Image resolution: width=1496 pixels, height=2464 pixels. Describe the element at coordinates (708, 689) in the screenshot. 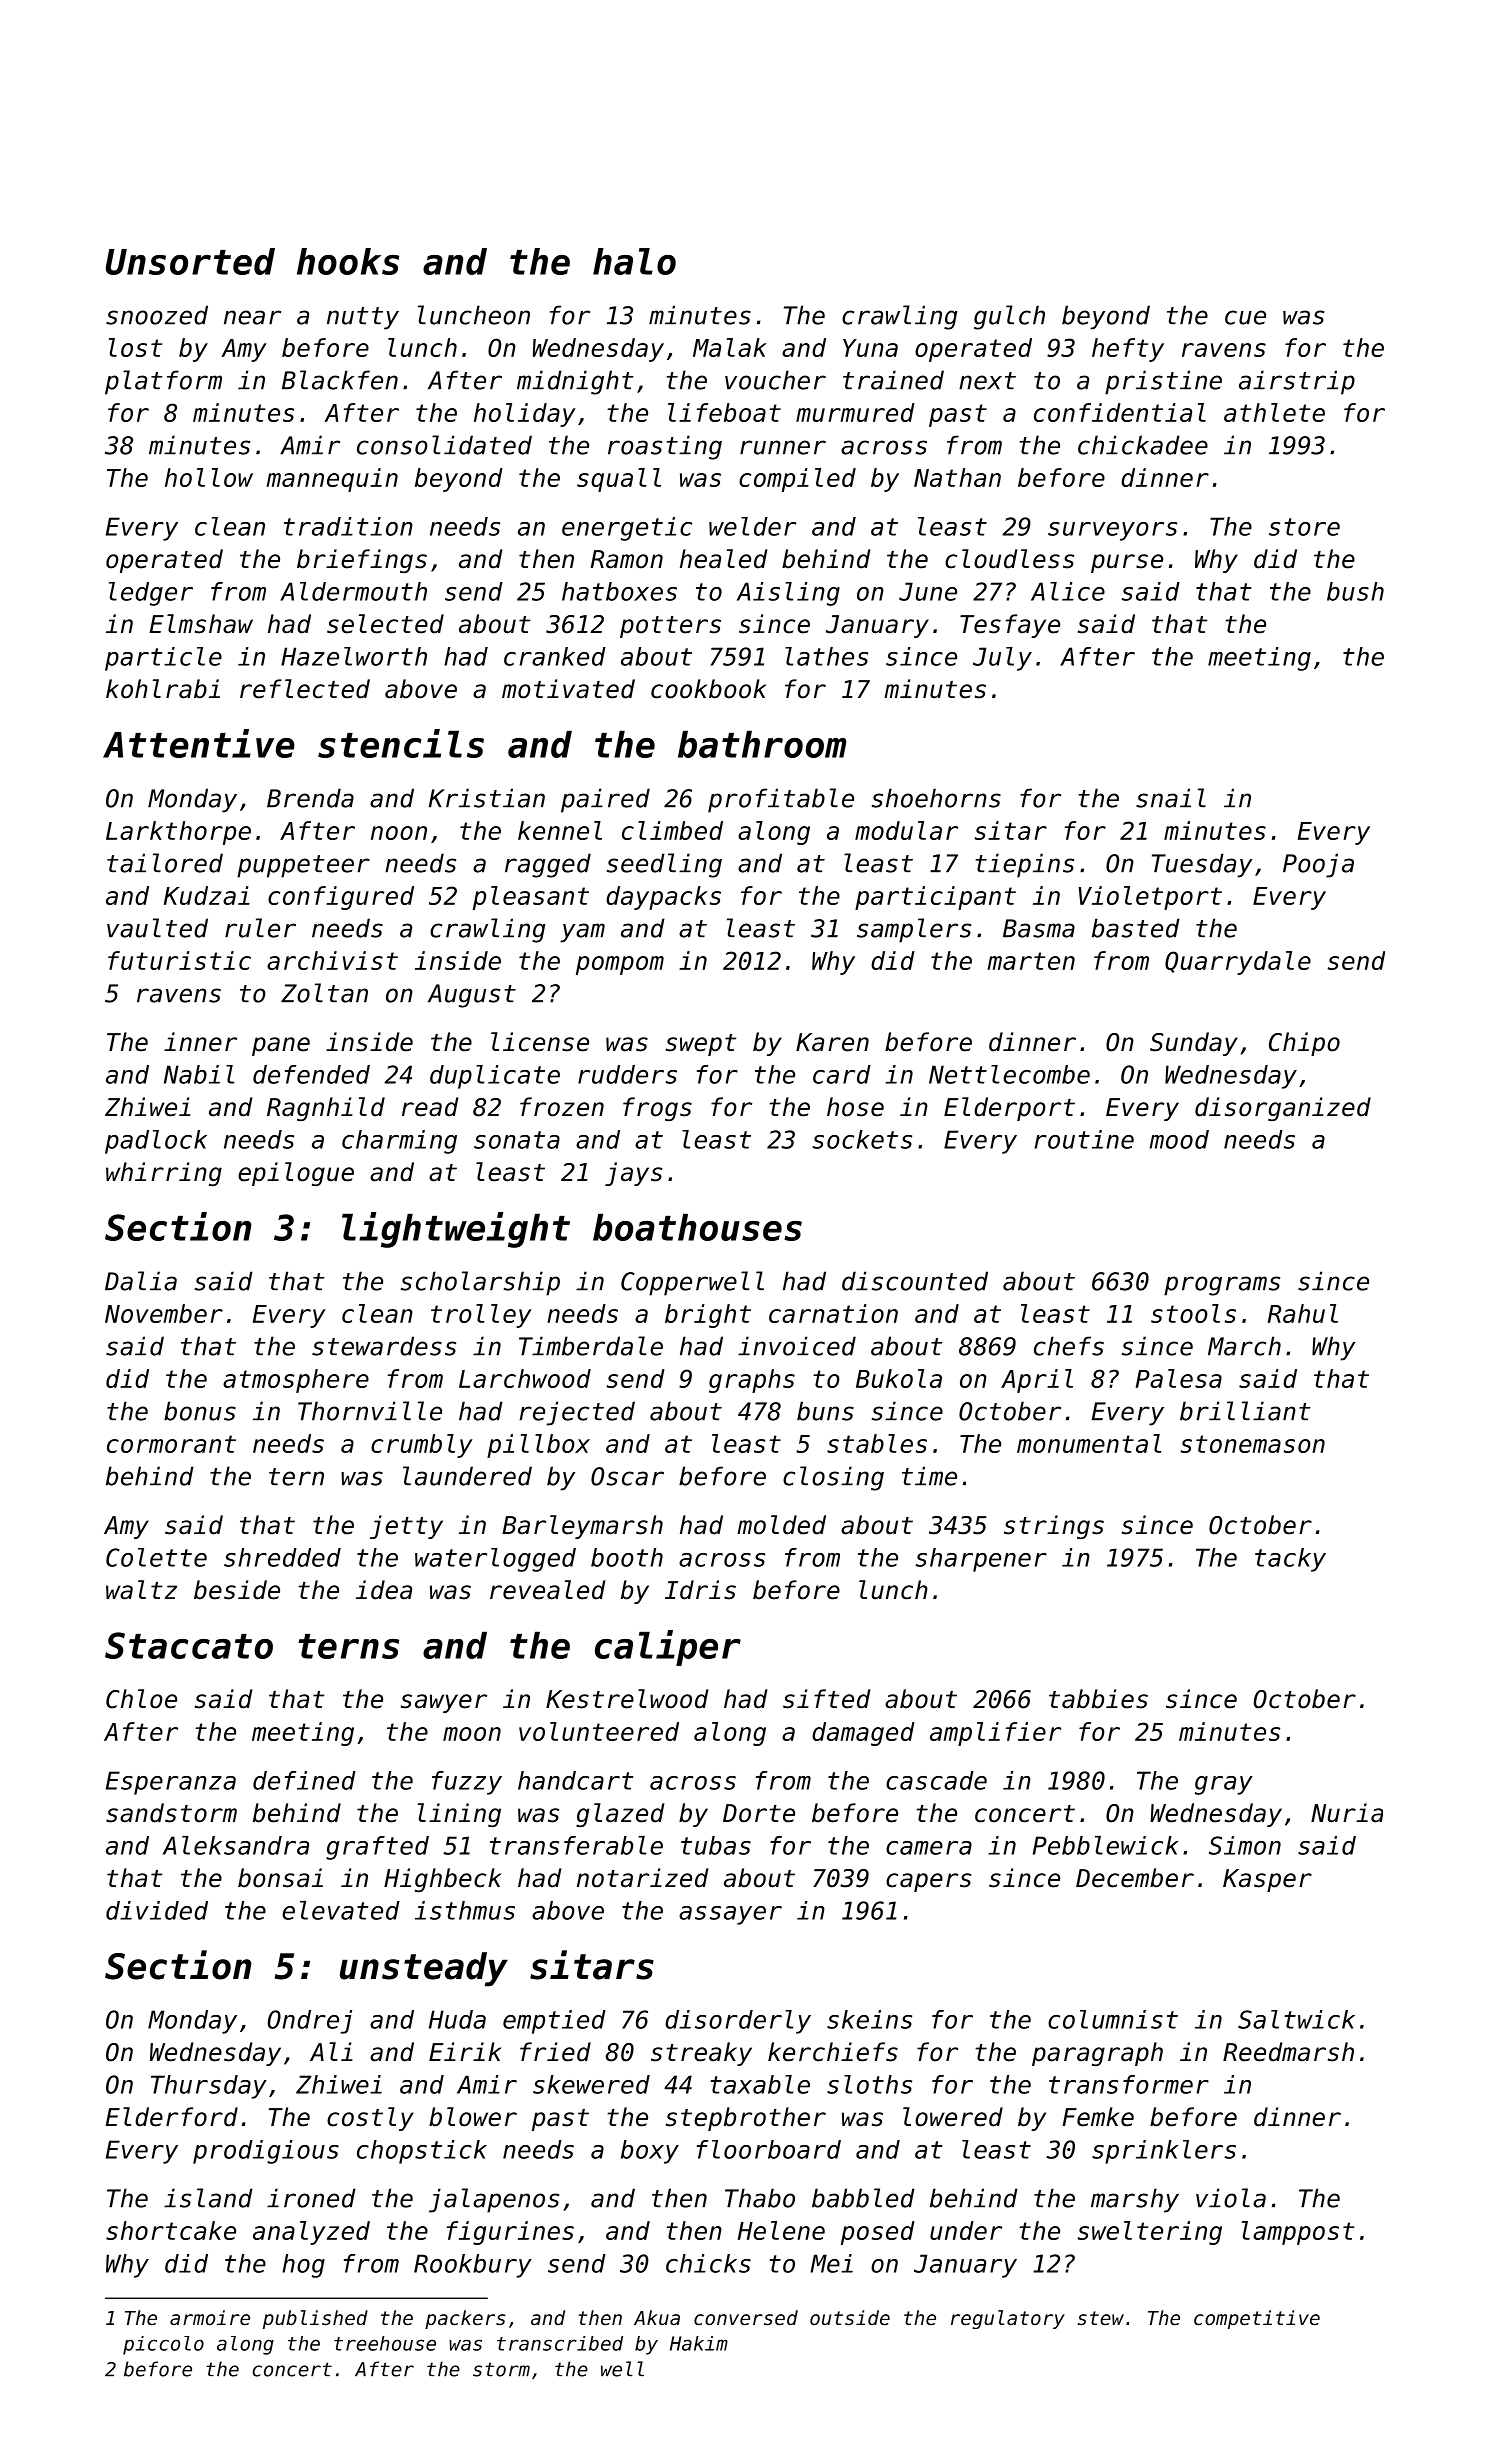

I see `cookbook` at that location.
